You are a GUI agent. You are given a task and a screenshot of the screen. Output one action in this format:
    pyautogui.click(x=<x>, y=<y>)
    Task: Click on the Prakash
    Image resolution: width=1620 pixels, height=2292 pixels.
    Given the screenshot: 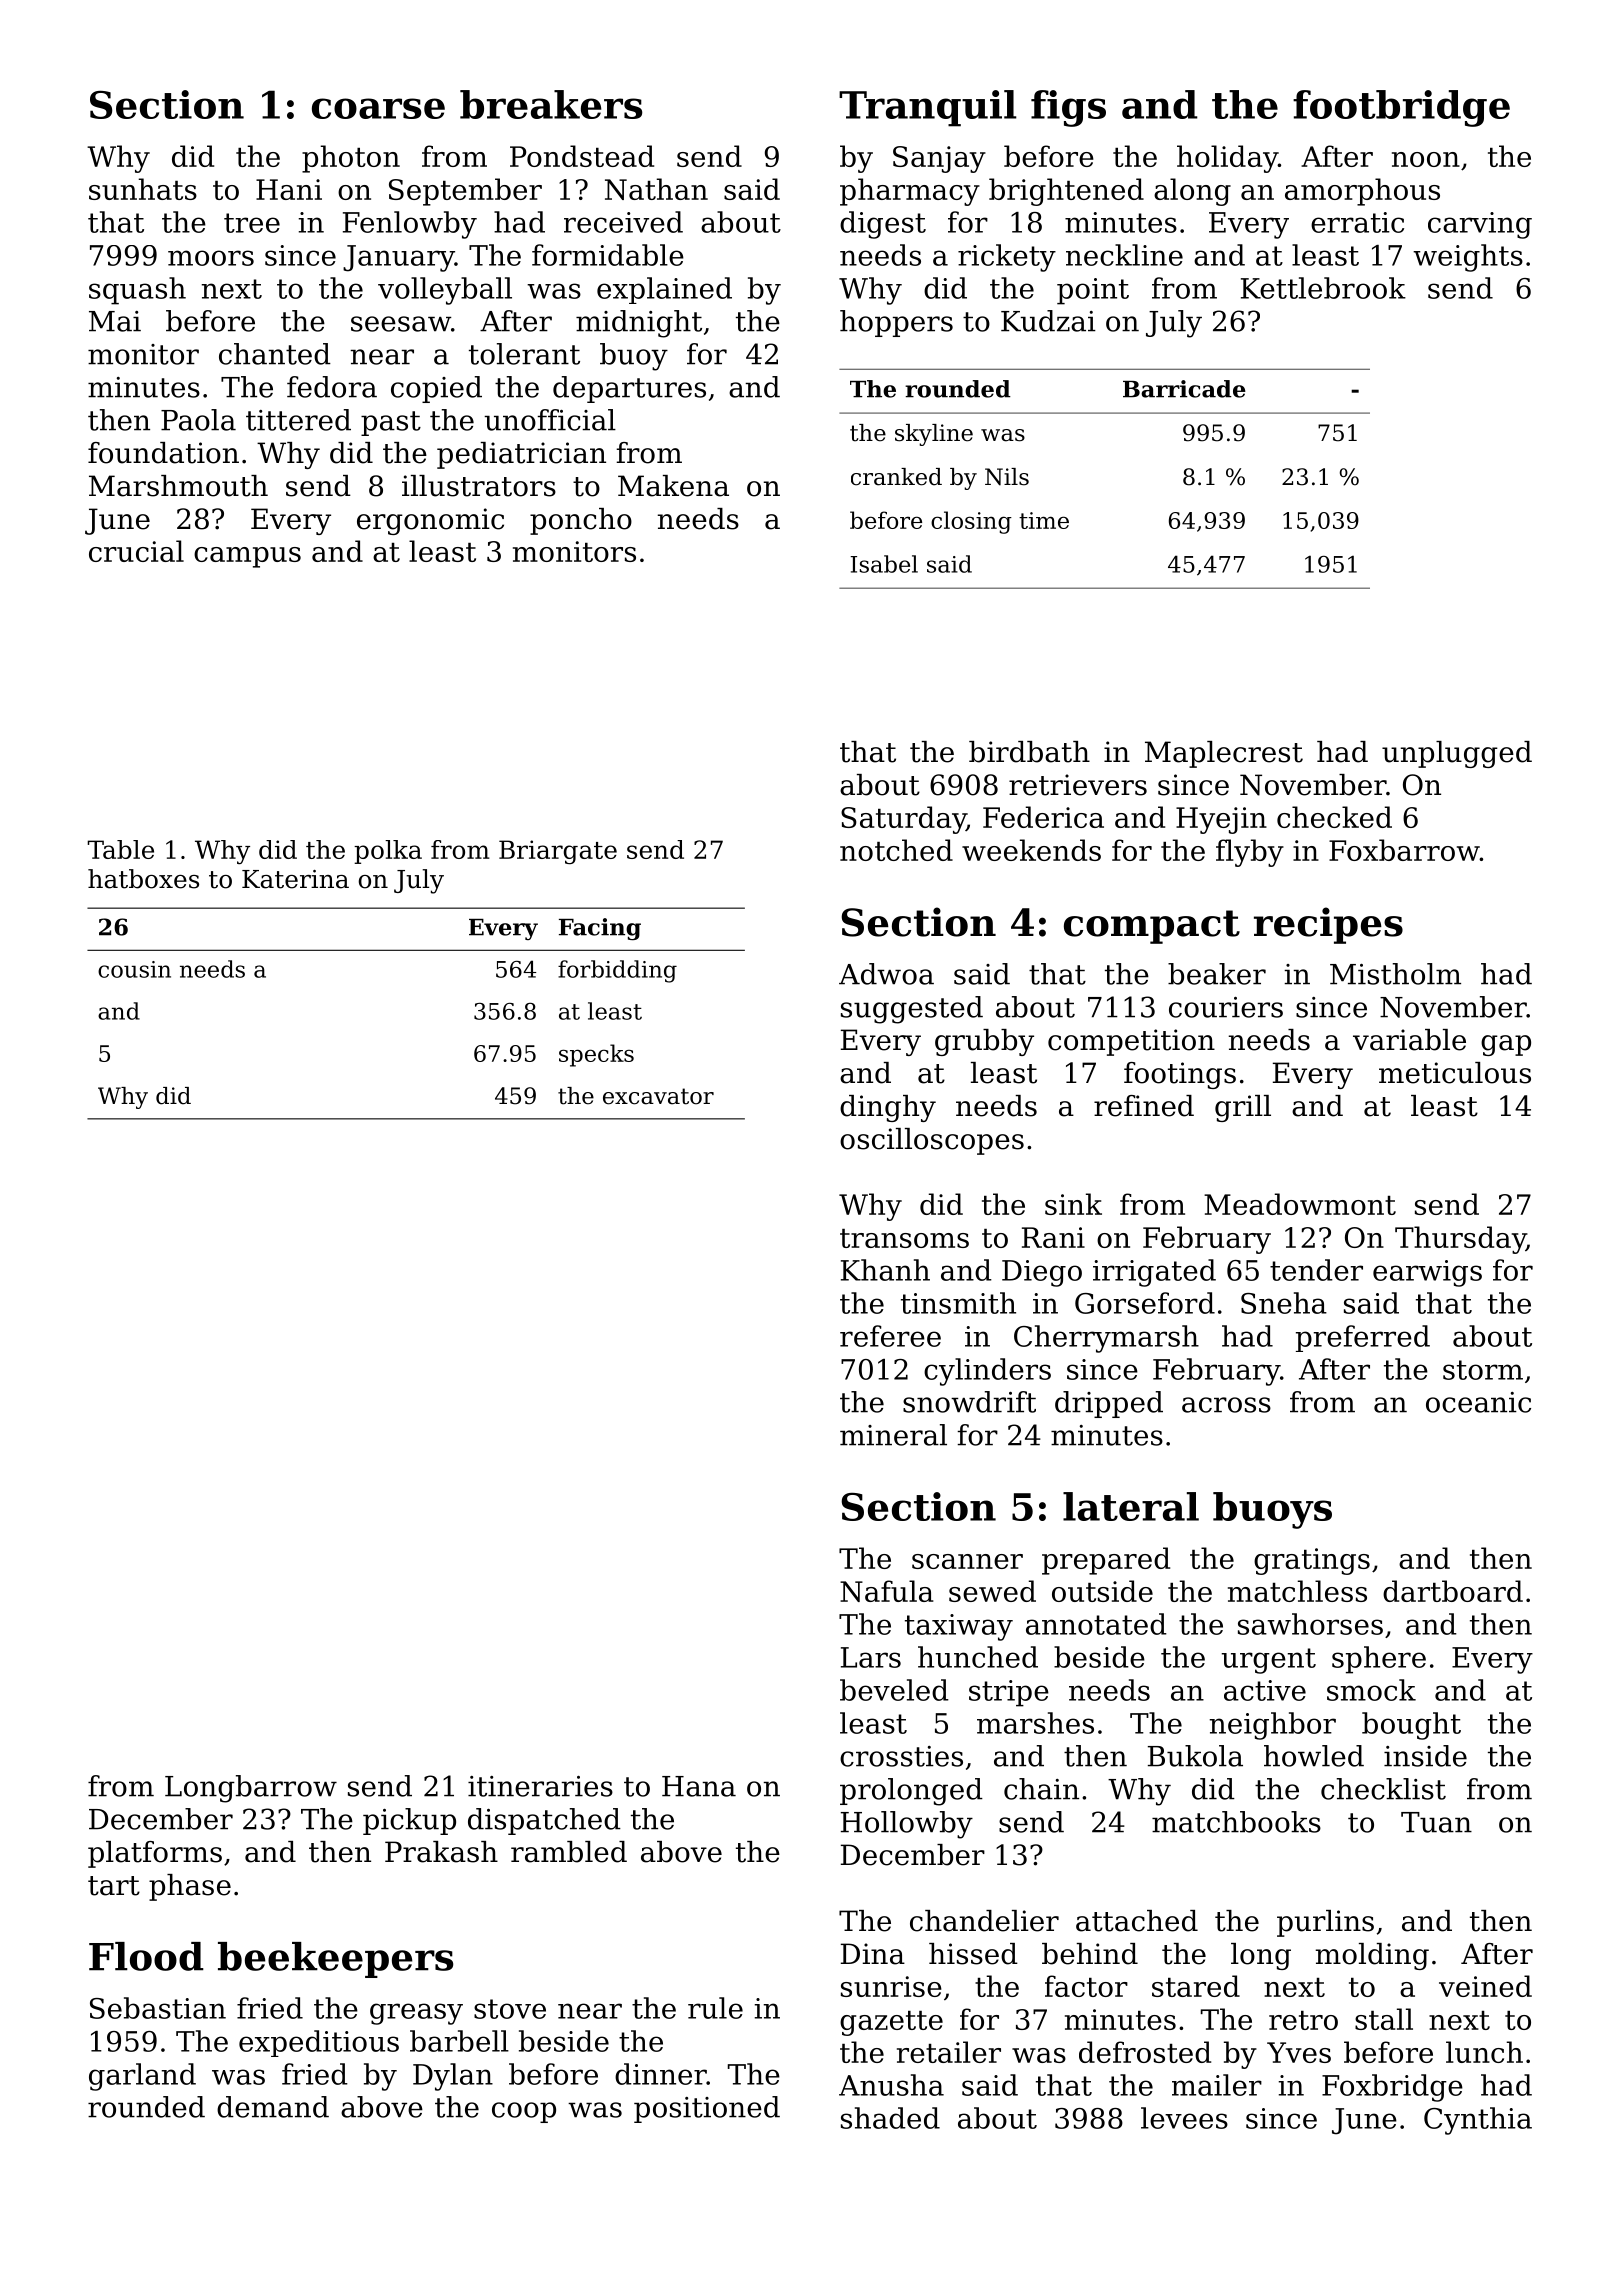 What is the action you would take?
    pyautogui.click(x=441, y=1852)
